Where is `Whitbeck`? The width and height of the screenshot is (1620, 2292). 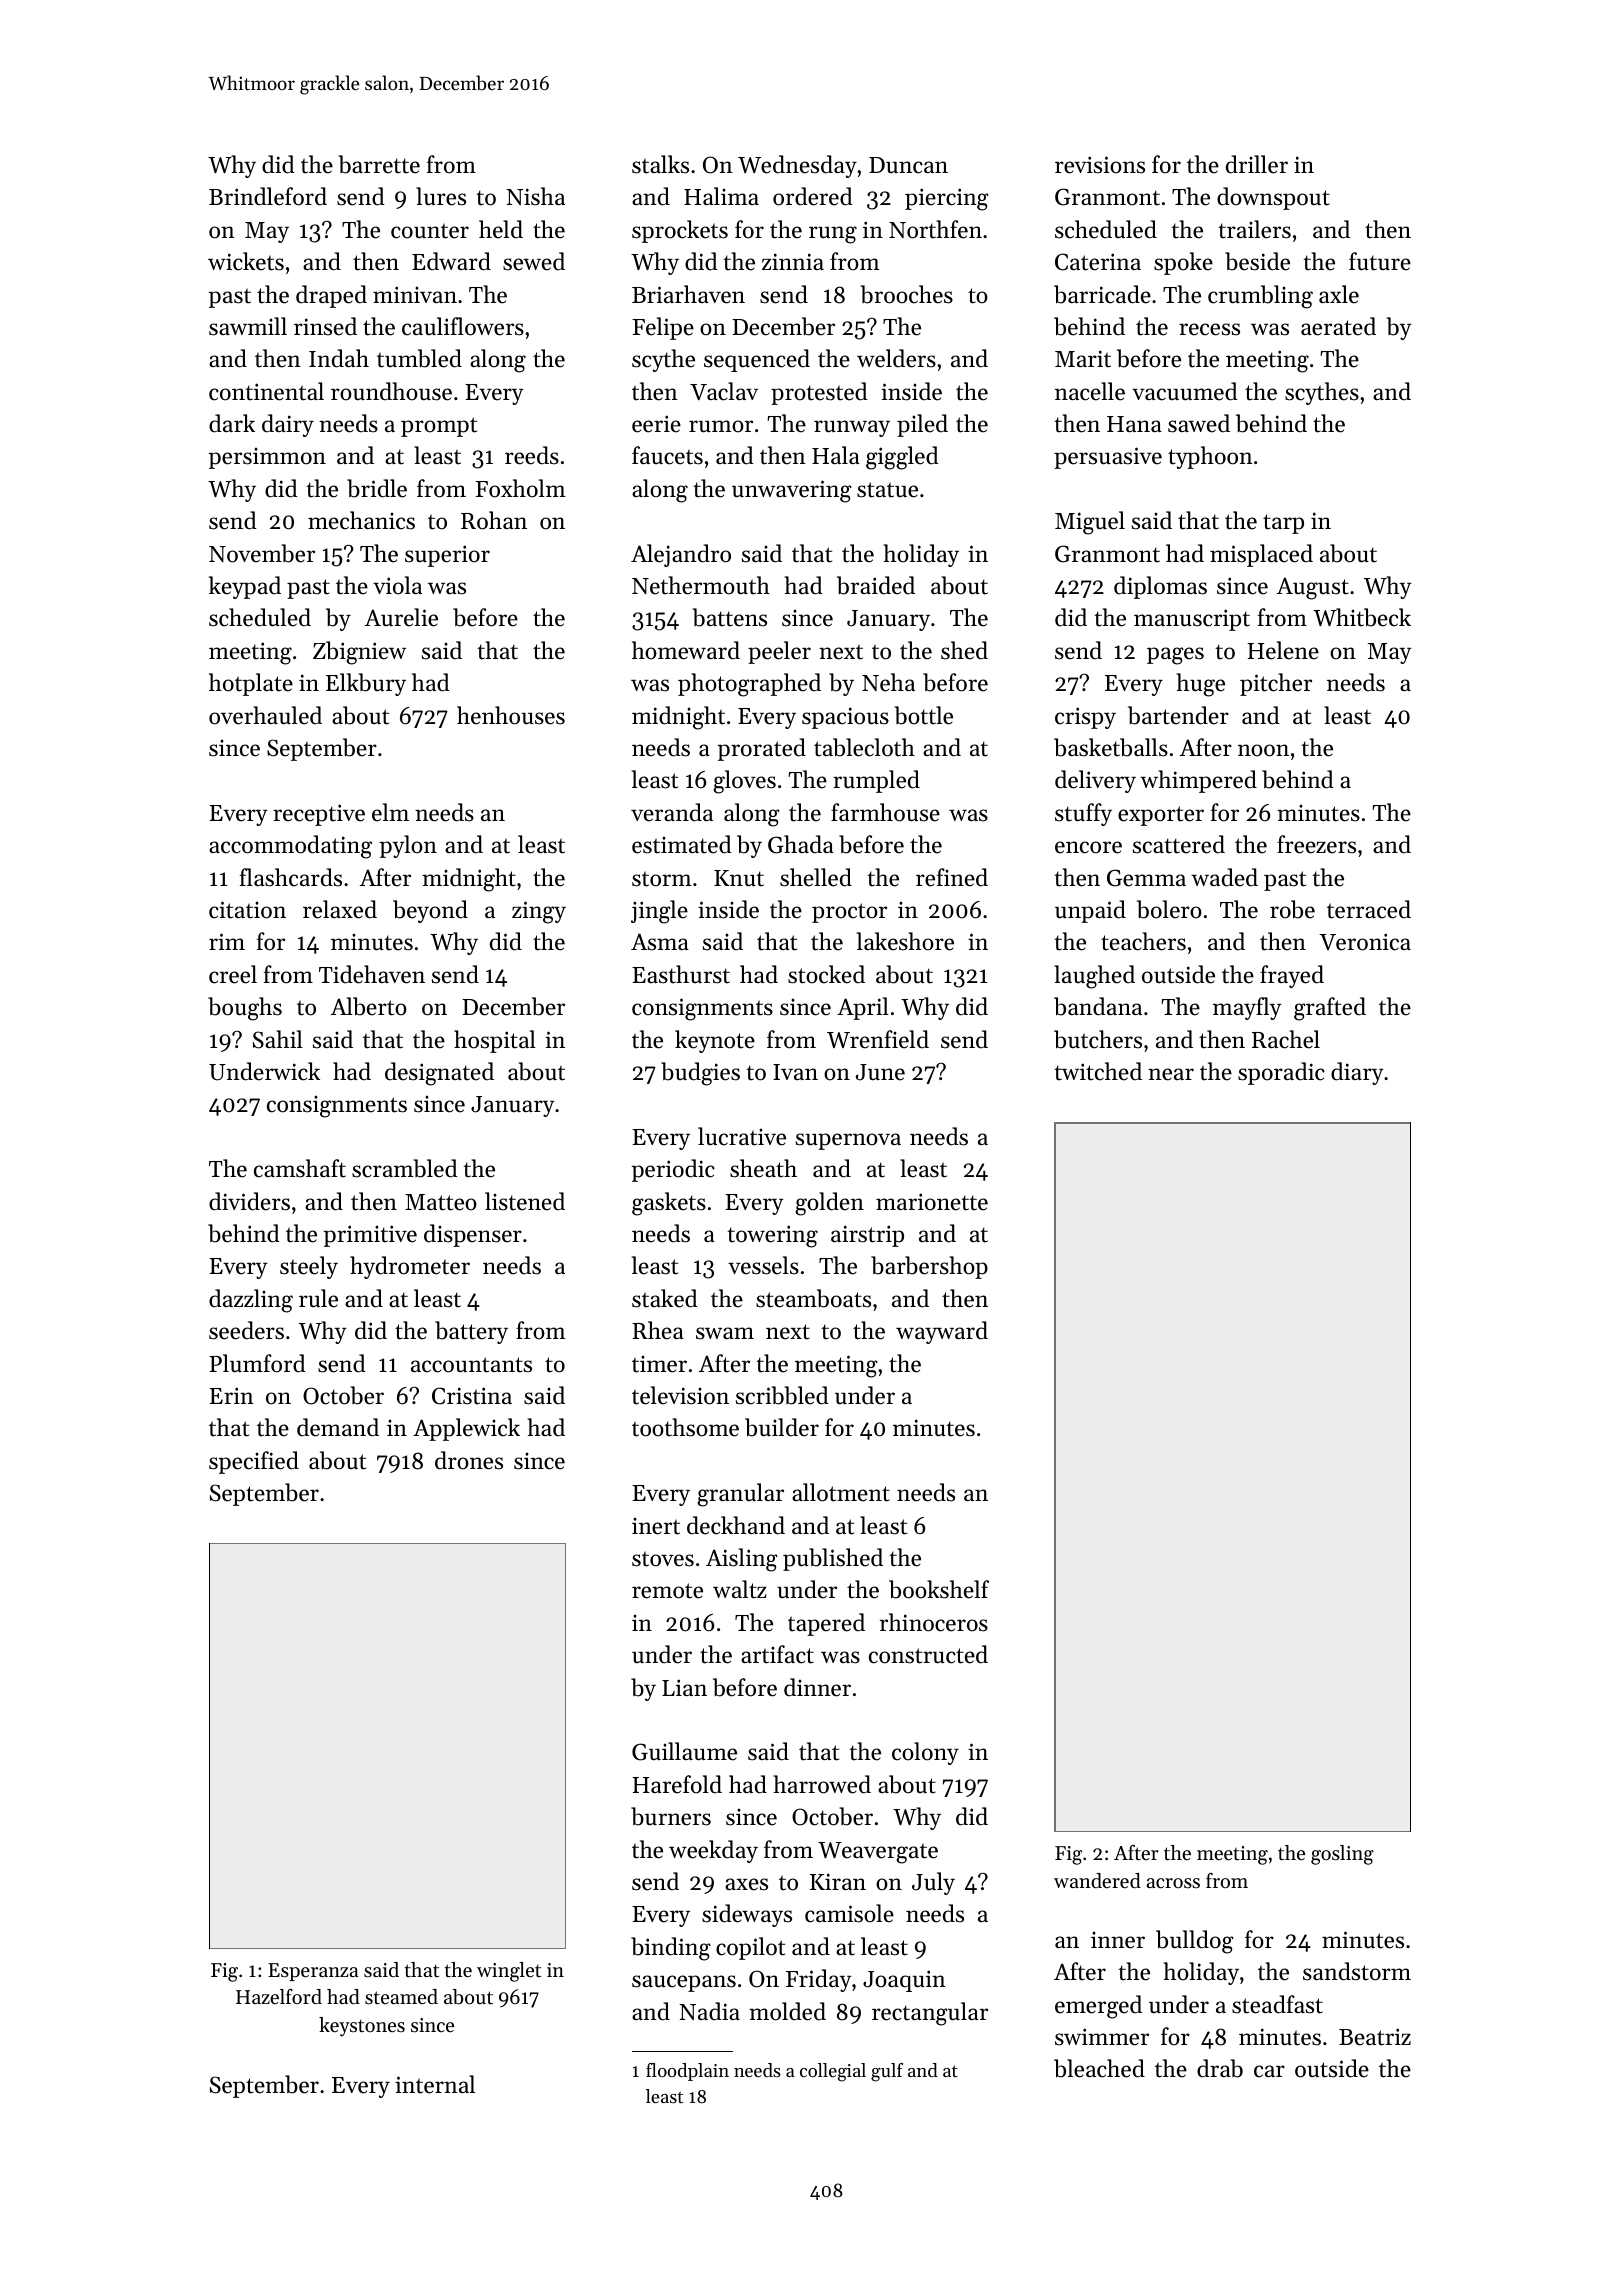 Whitbeck is located at coordinates (1362, 617).
